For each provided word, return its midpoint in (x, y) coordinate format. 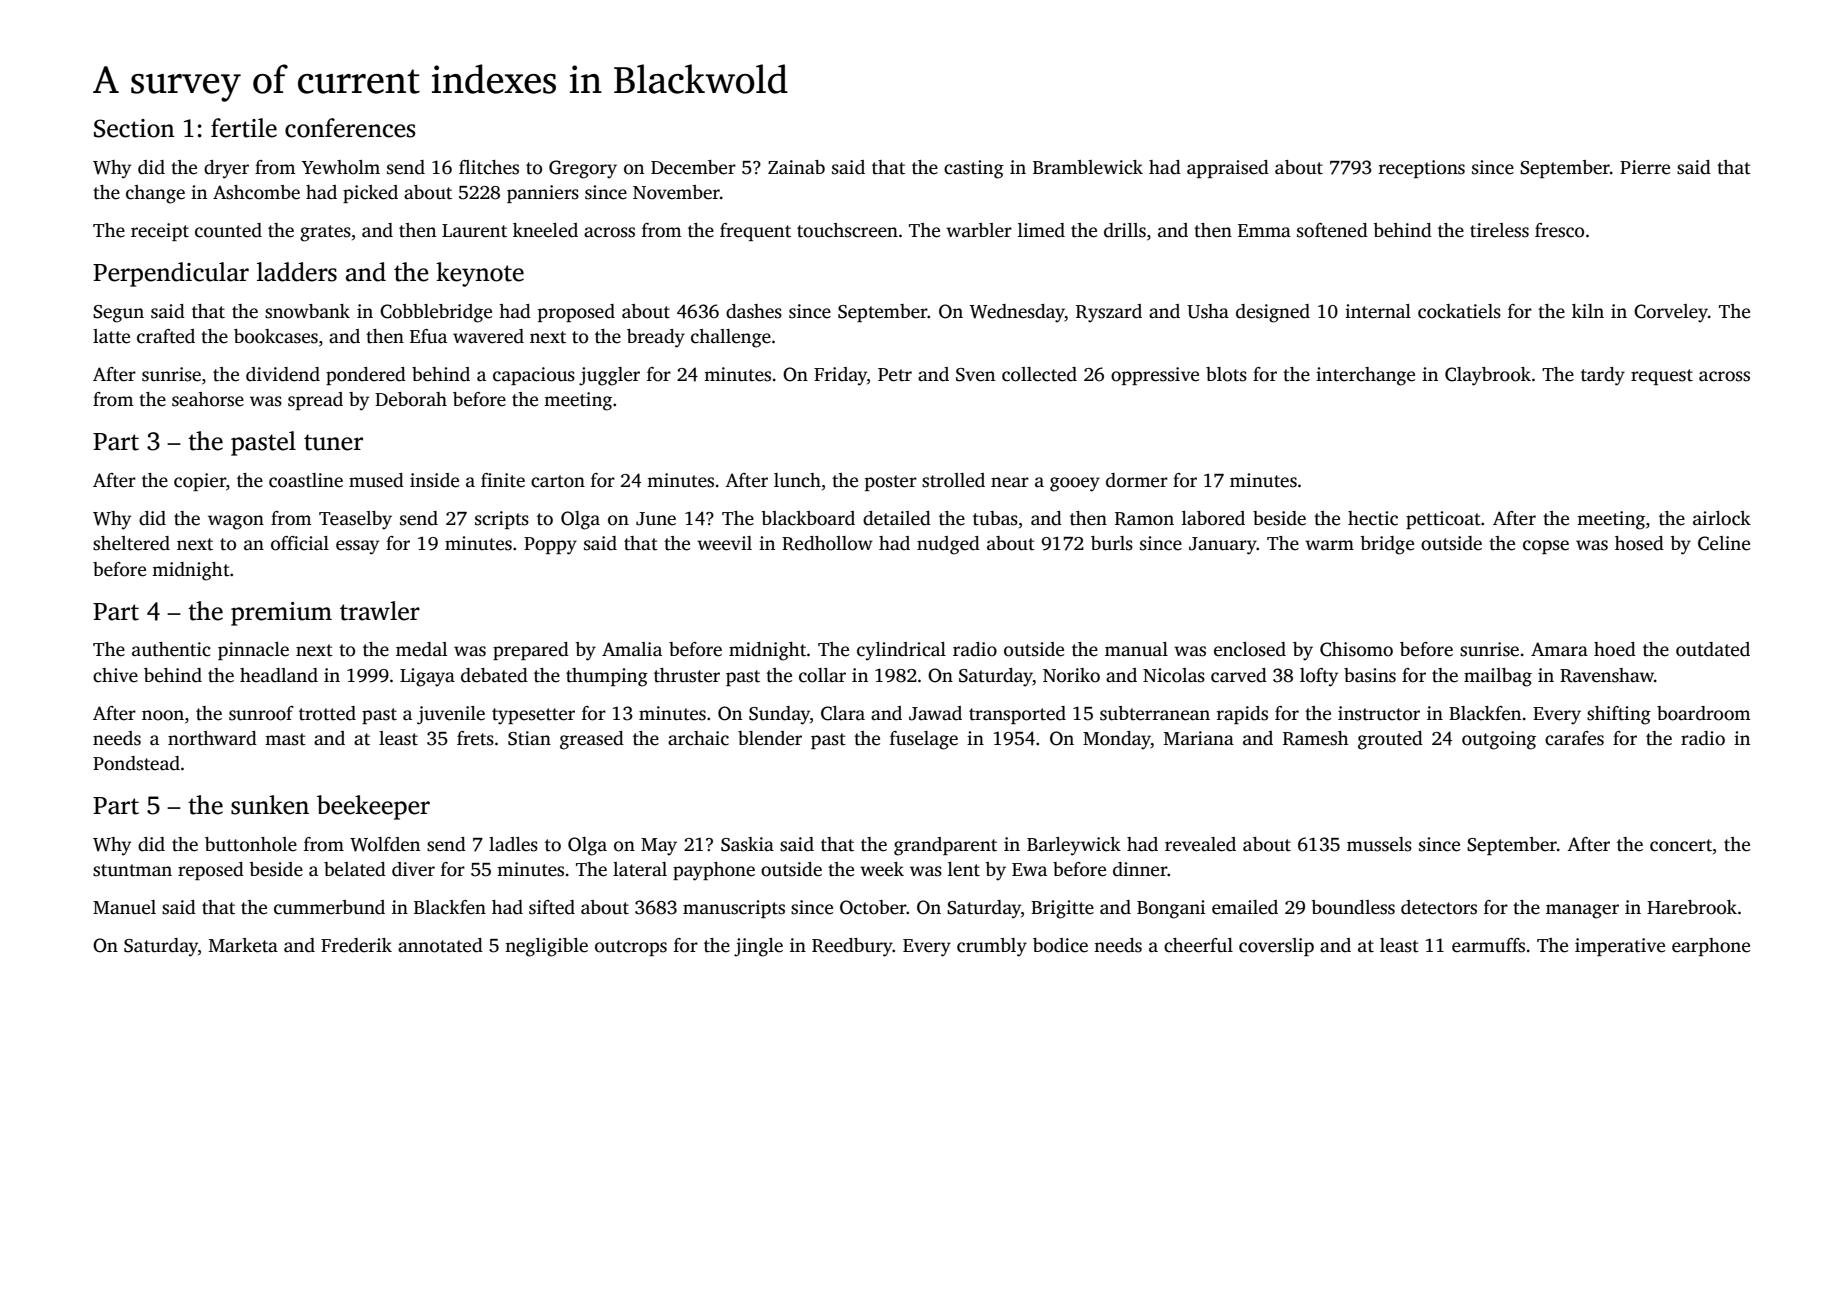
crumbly (992, 947)
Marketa (243, 945)
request (1662, 377)
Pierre (1645, 167)
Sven (975, 375)
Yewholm (341, 167)
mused (376, 480)
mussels (1379, 844)
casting (974, 169)
